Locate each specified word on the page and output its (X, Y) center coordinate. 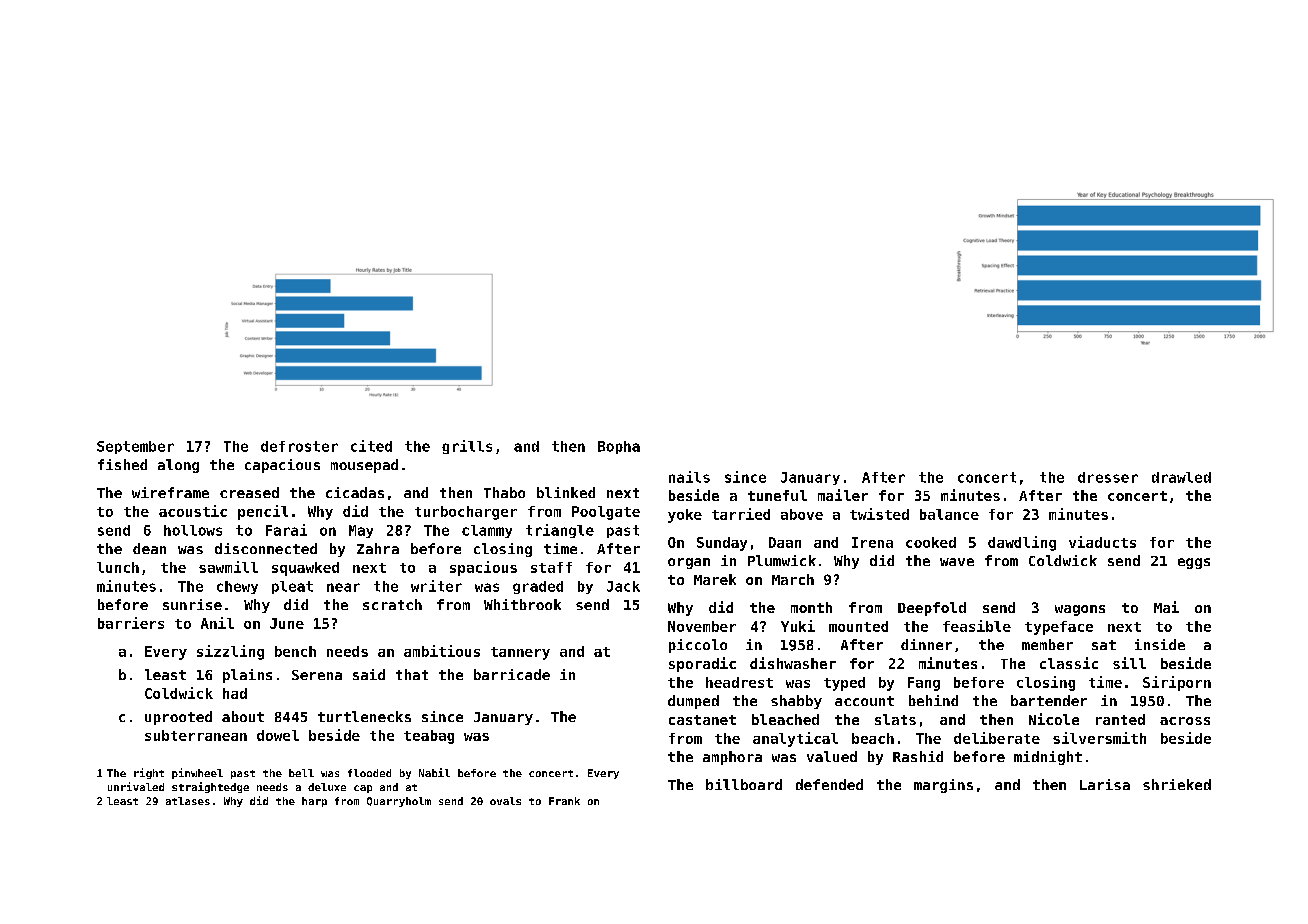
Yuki (798, 626)
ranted (1120, 719)
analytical (795, 739)
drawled (1181, 477)
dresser (1108, 477)
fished (122, 464)
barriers (131, 623)
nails (689, 477)
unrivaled (136, 786)
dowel (278, 735)
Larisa (1105, 784)
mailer (843, 495)
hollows (193, 530)
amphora (732, 758)
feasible (977, 626)
